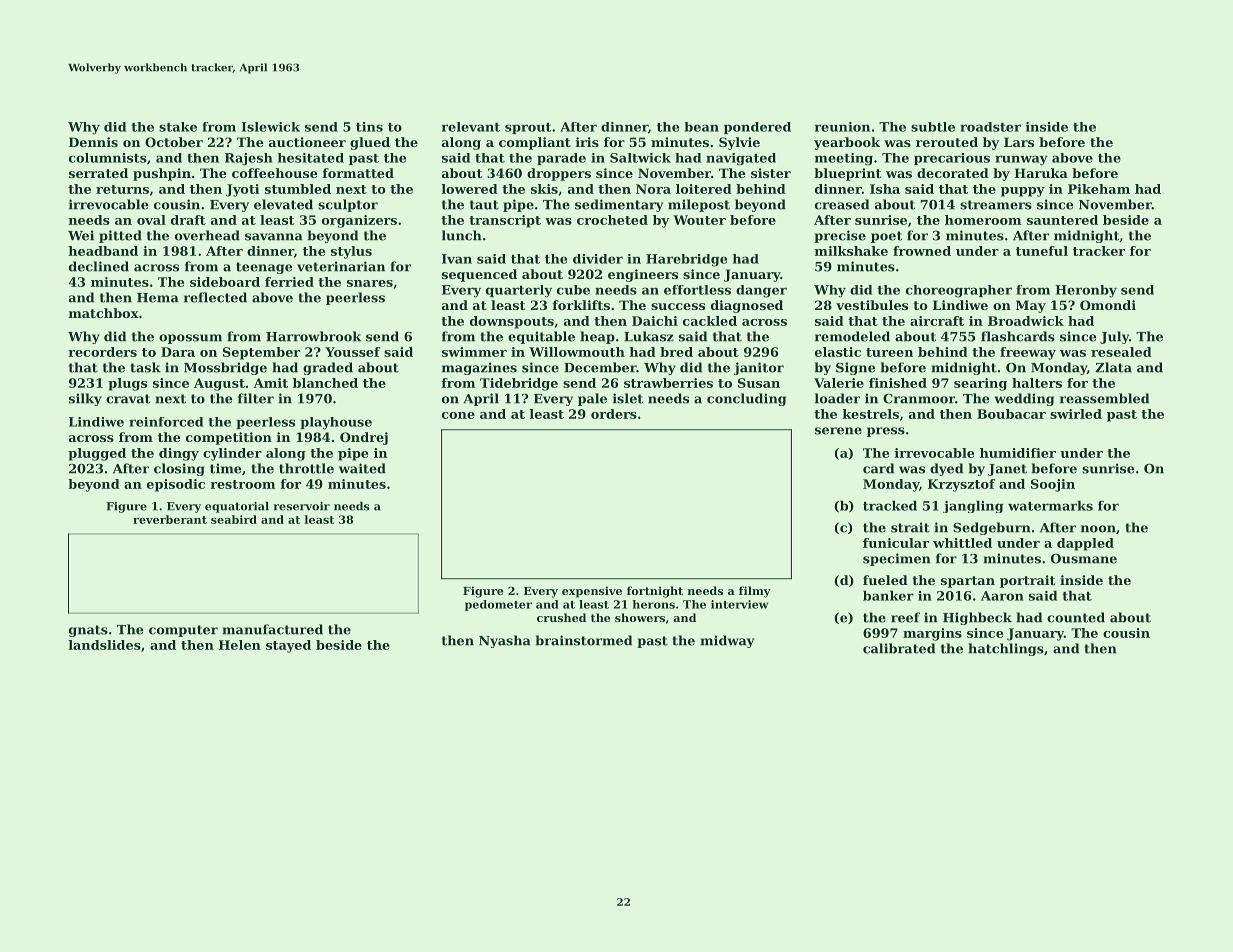 This page has height=952, width=1233. What do you see at coordinates (678, 306) in the page?
I see `success` at bounding box center [678, 306].
